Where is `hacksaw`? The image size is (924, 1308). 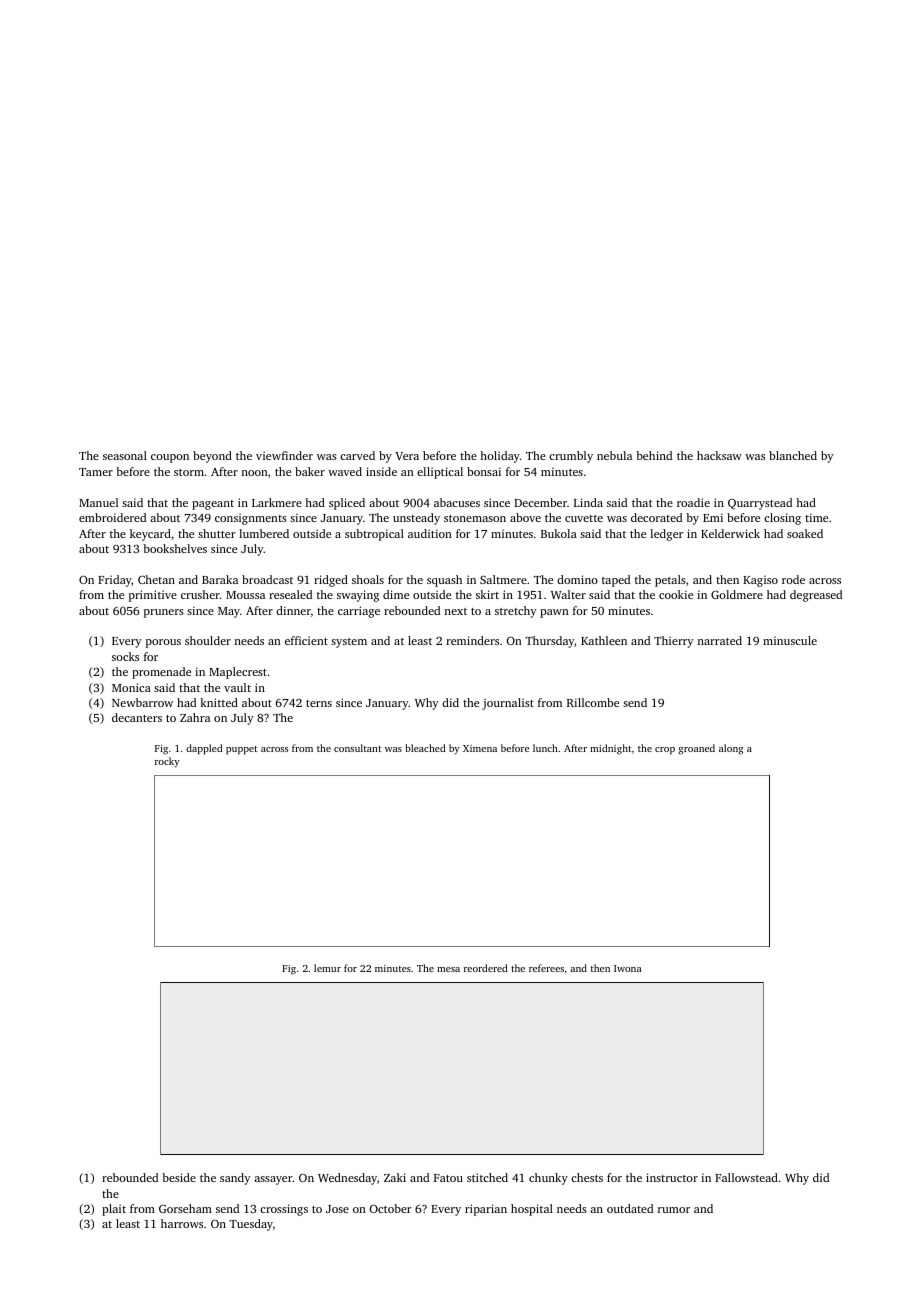
hacksaw is located at coordinates (719, 455).
